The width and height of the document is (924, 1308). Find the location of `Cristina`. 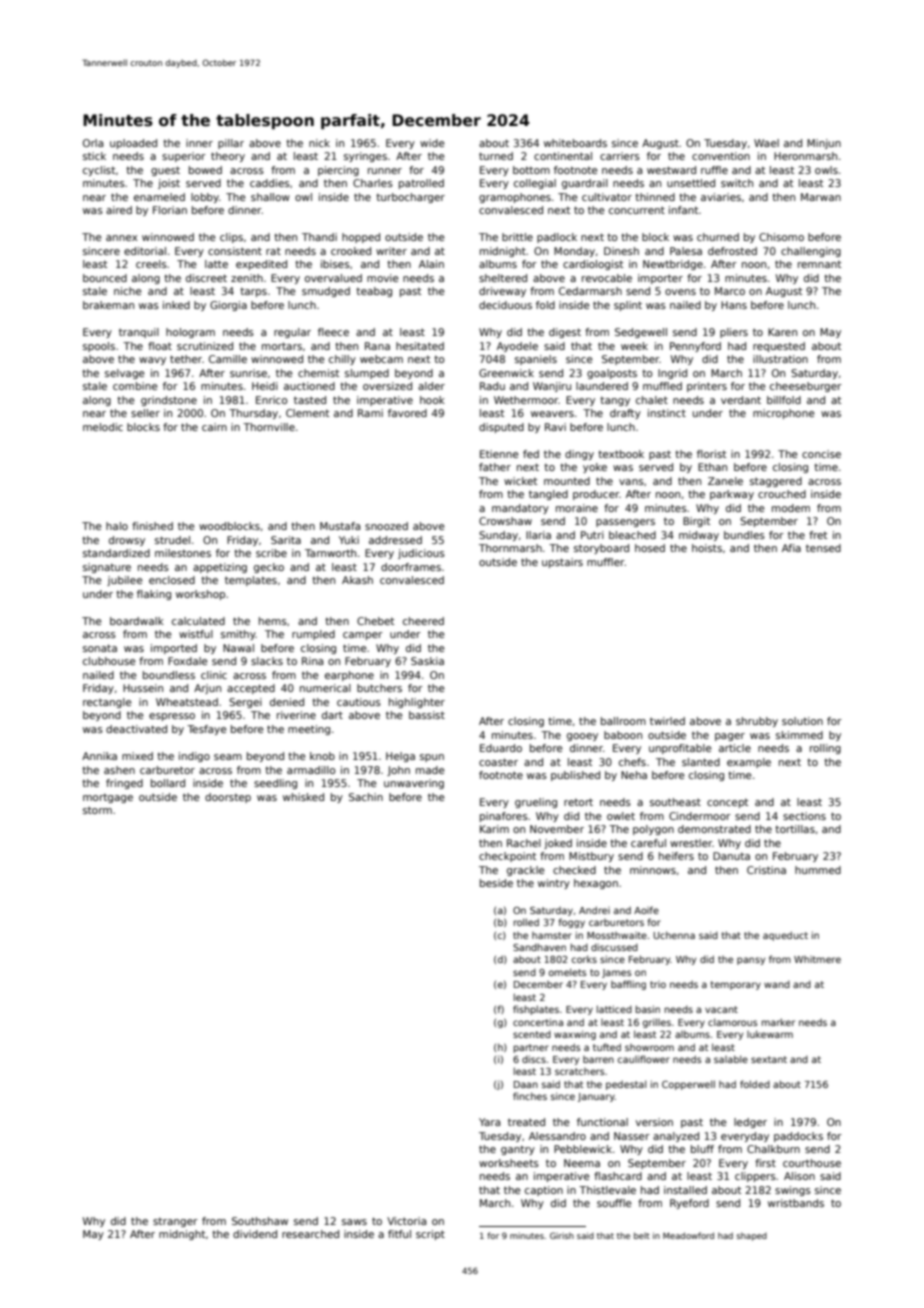

Cristina is located at coordinates (766, 870).
